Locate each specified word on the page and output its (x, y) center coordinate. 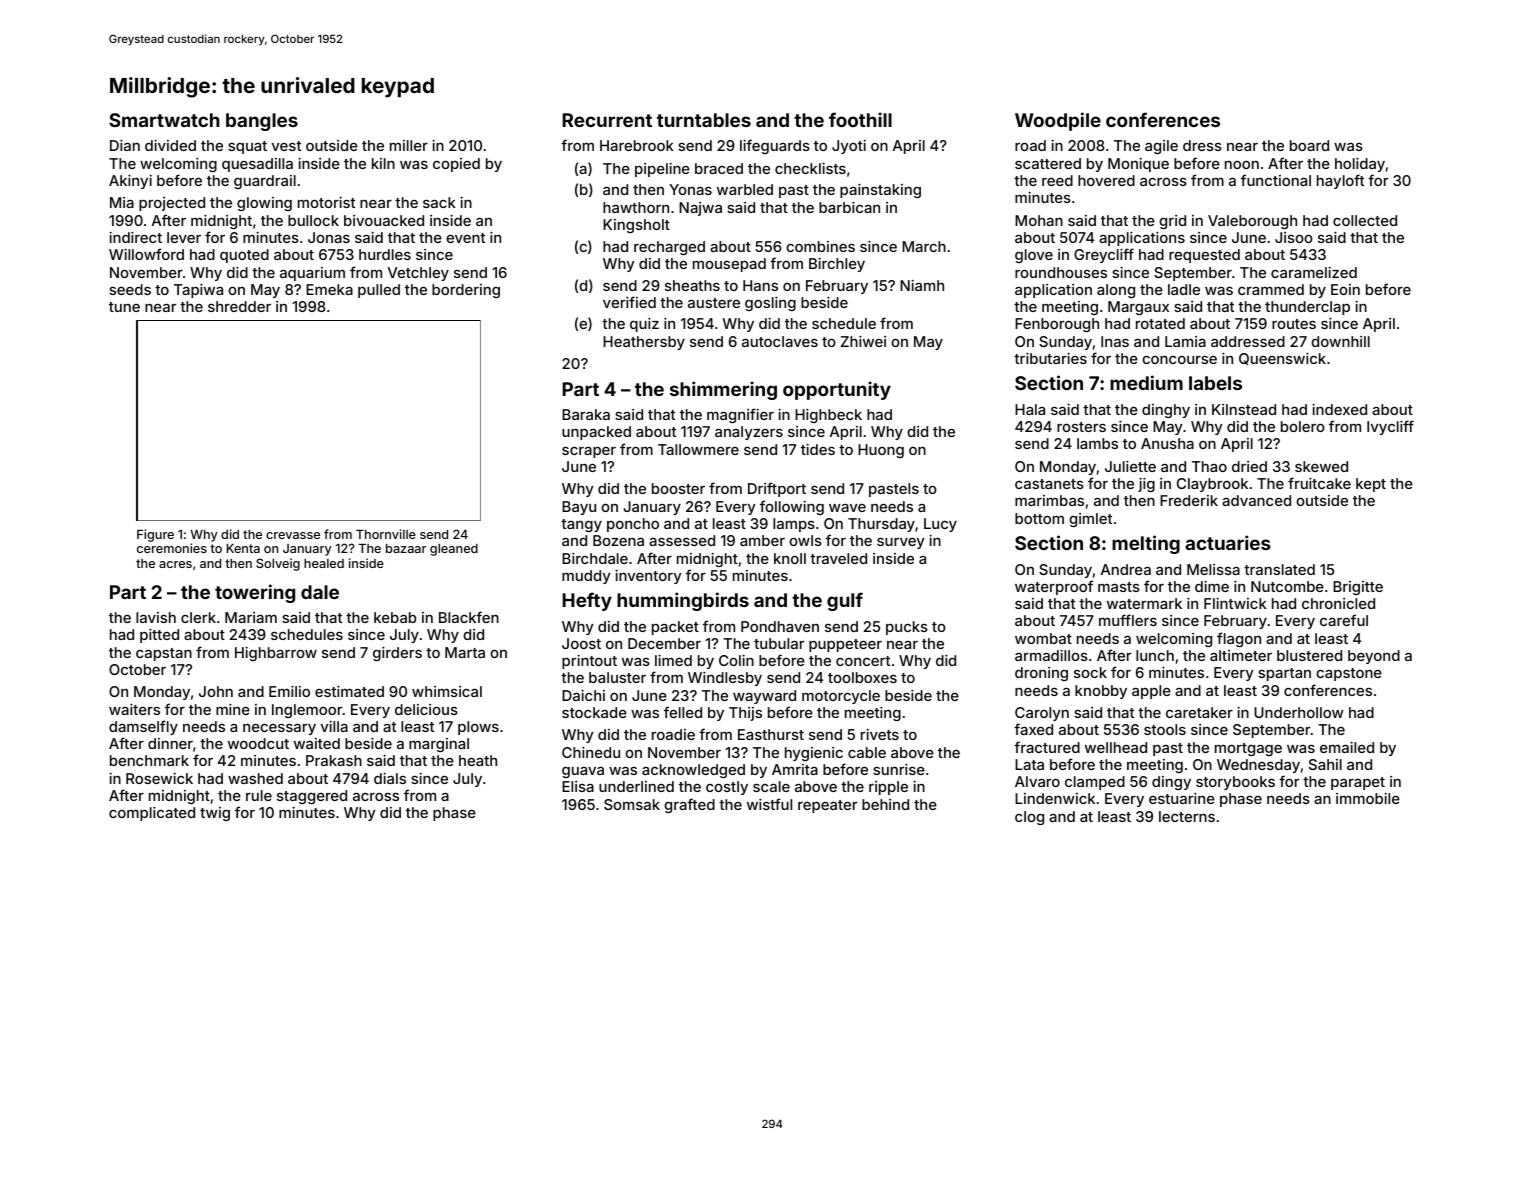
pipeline (662, 170)
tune (124, 307)
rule (259, 795)
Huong (881, 451)
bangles (262, 122)
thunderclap (1307, 308)
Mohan (1039, 220)
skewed (1321, 466)
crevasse (293, 535)
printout (589, 662)
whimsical (447, 691)
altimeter (1241, 655)
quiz (644, 325)
